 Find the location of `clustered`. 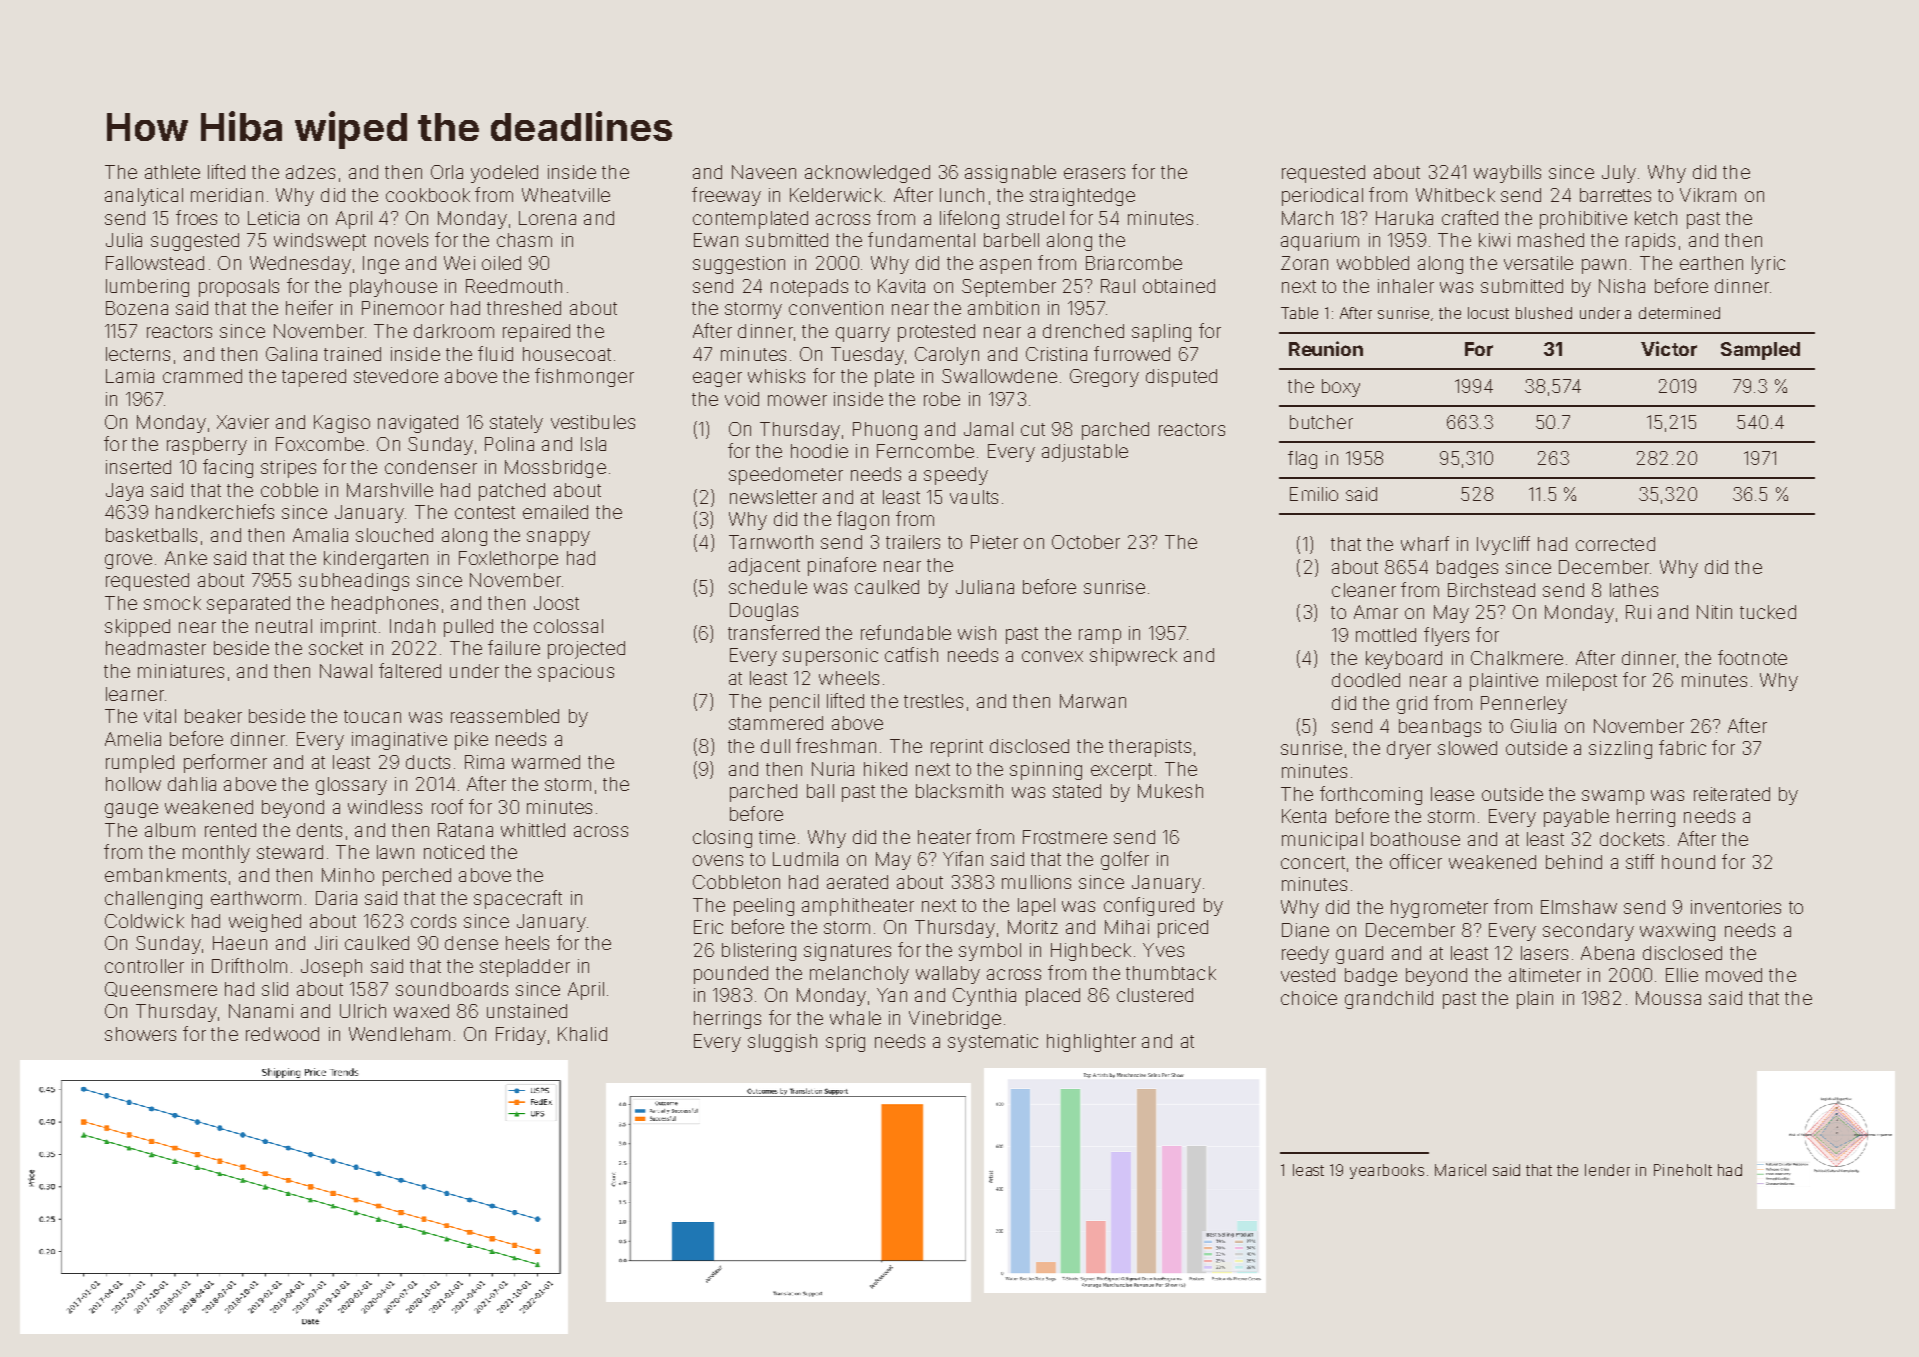

clustered is located at coordinates (1155, 995).
